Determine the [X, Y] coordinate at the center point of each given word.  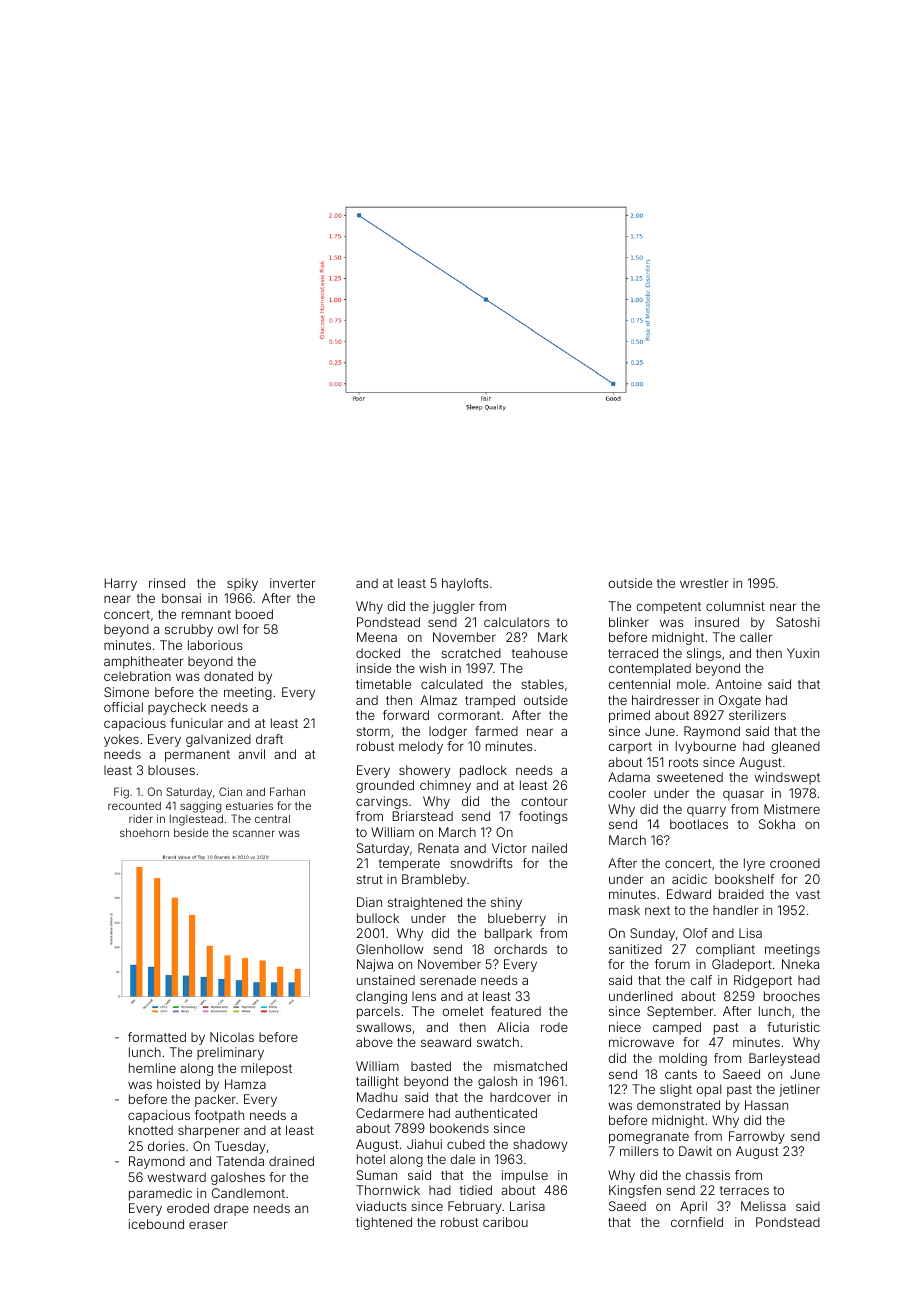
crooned [795, 863]
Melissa [763, 1206]
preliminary [230, 1053]
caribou [505, 1222]
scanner [254, 833]
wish [432, 668]
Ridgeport [763, 981]
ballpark [508, 934]
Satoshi [797, 622]
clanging [381, 997]
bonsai [181, 598]
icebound [156, 1224]
